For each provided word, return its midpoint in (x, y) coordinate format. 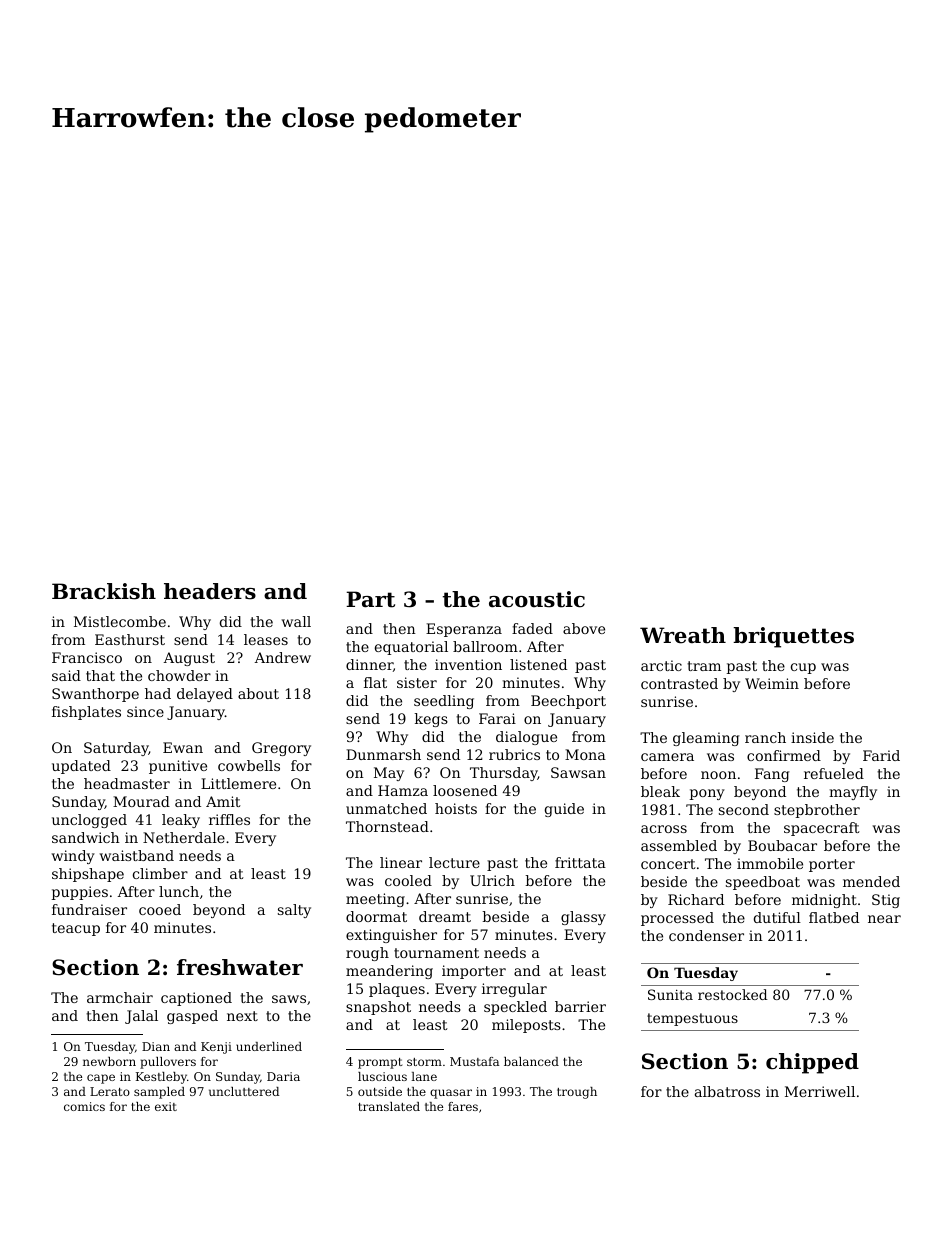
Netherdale (184, 837)
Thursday (504, 774)
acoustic (537, 599)
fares (463, 1106)
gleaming (706, 739)
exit (166, 1106)
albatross (727, 1091)
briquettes (793, 637)
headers (210, 591)
